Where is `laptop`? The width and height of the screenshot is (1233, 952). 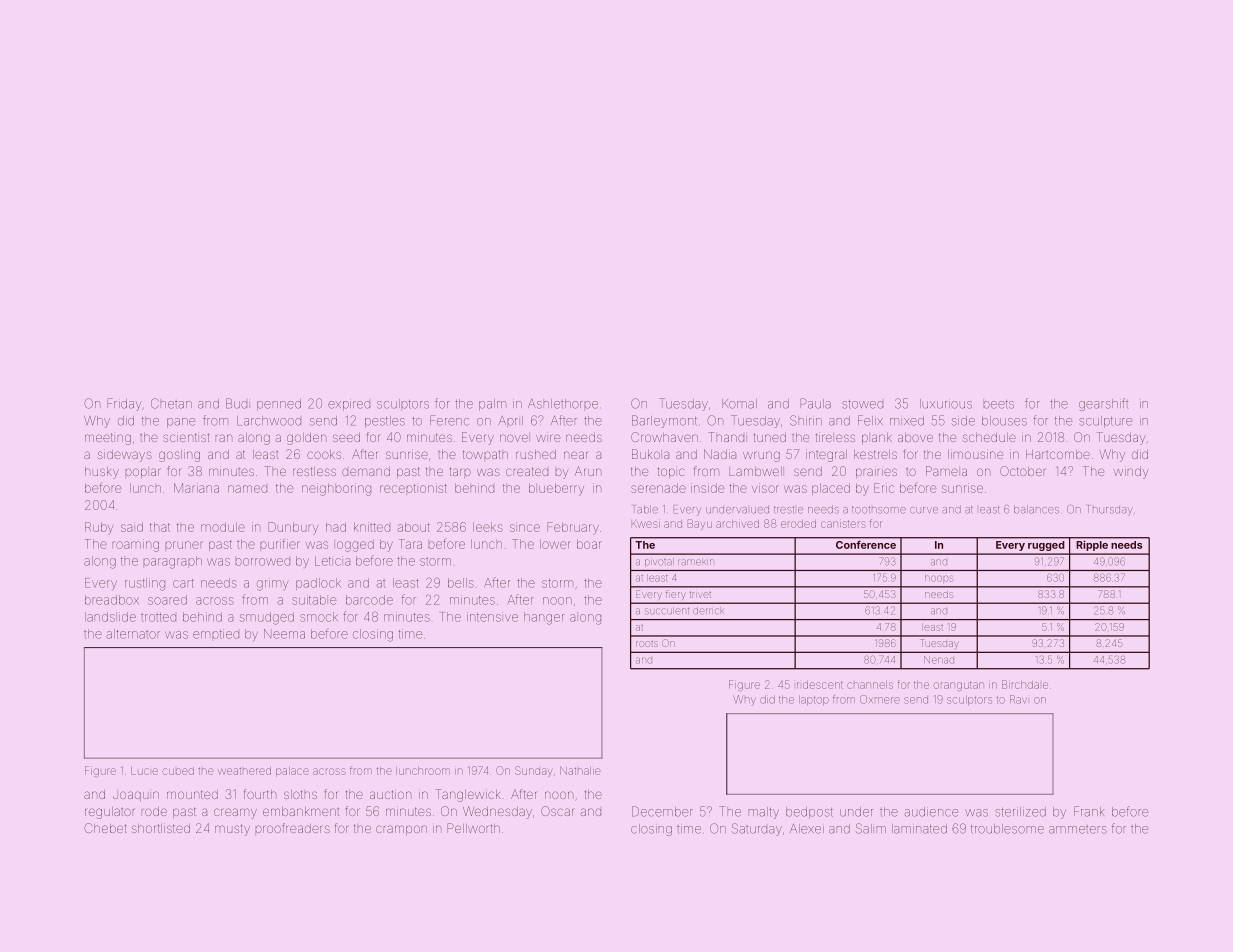
laptop is located at coordinates (814, 700).
